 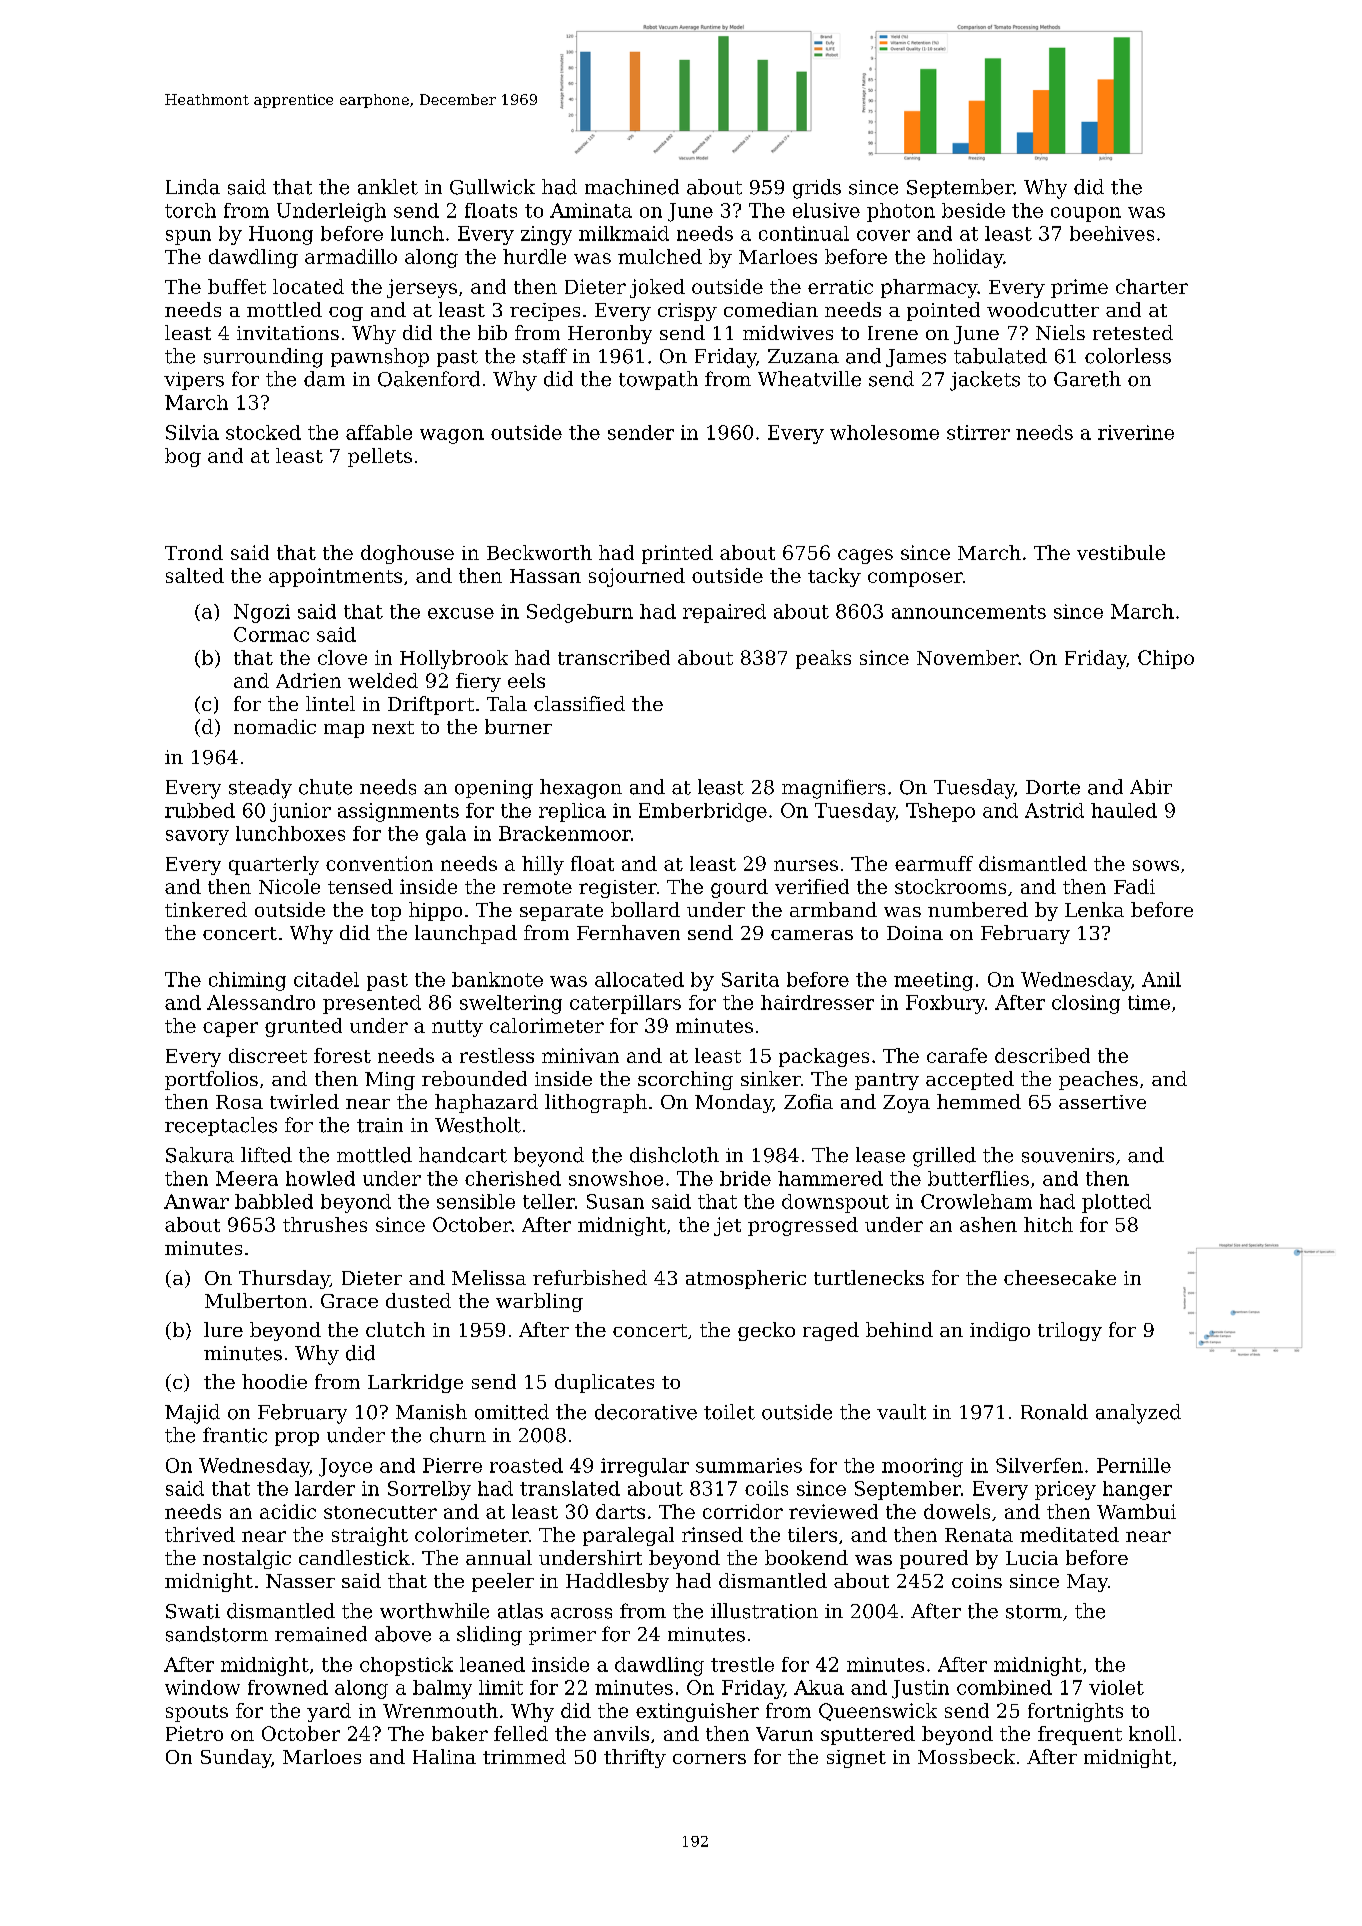 I want to click on peaks, so click(x=823, y=659).
